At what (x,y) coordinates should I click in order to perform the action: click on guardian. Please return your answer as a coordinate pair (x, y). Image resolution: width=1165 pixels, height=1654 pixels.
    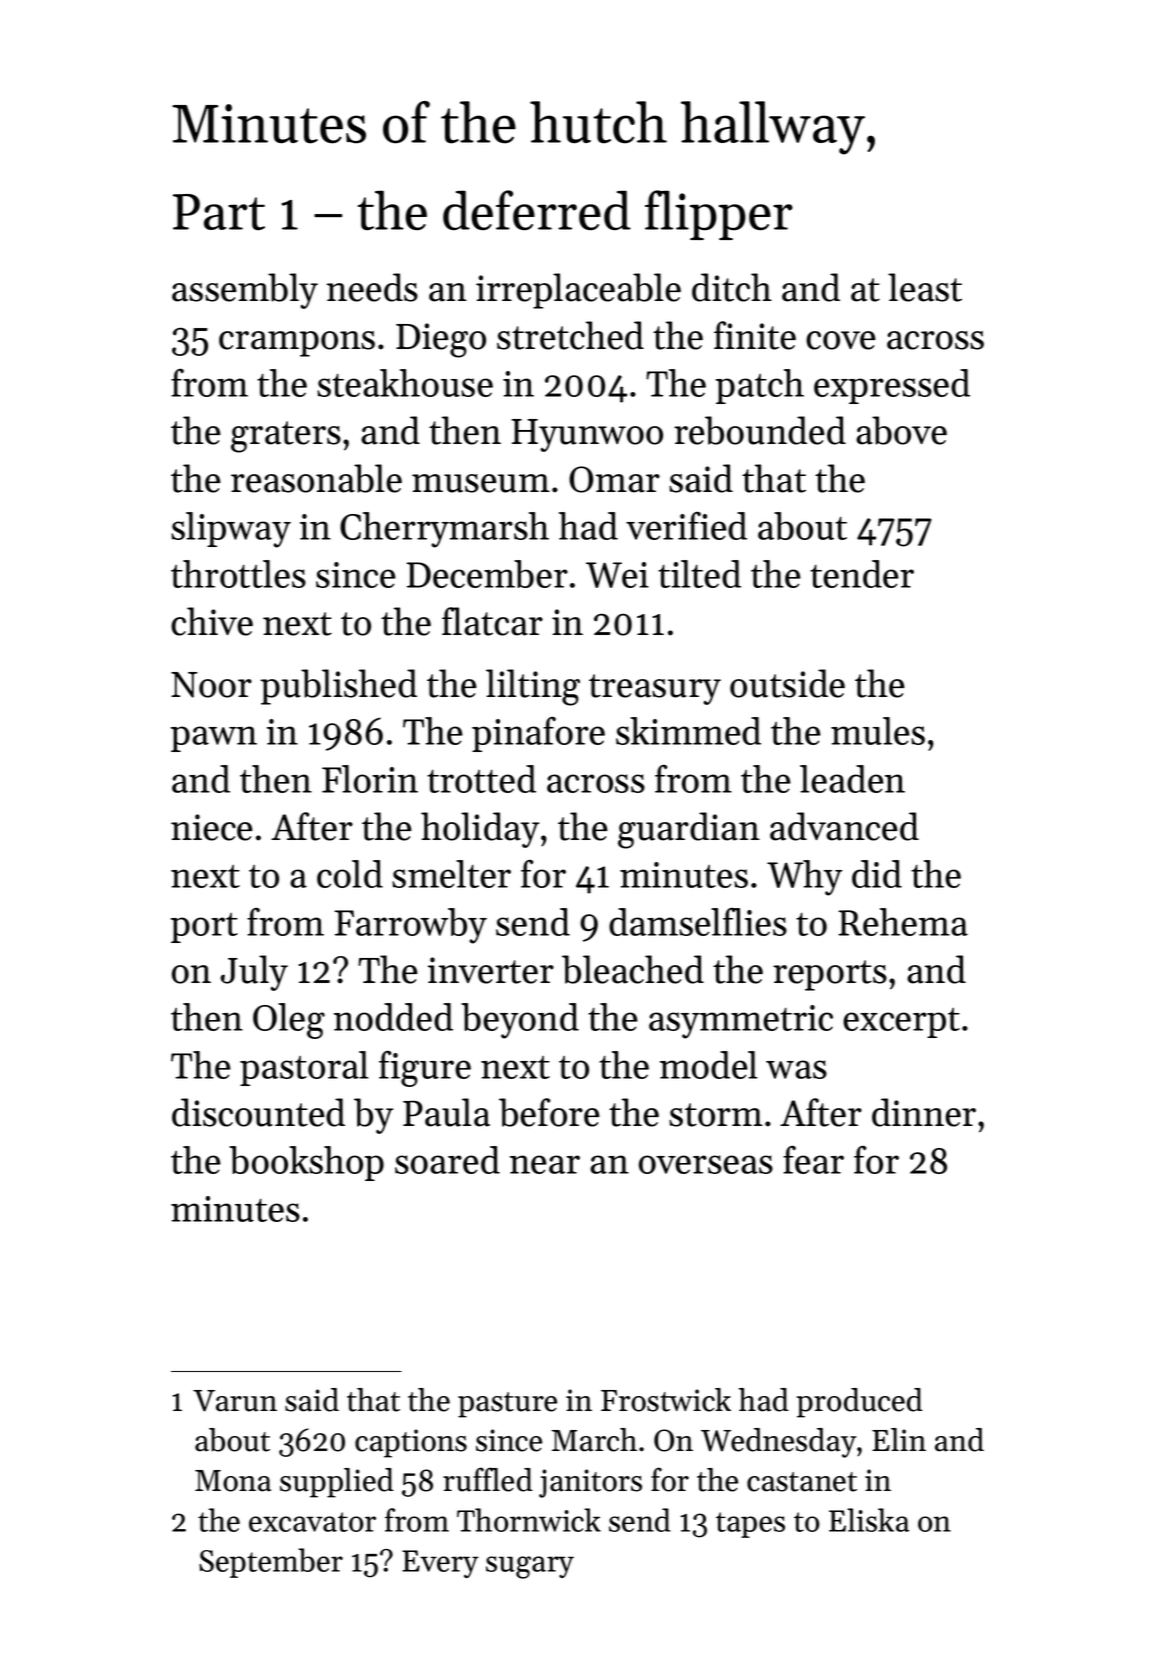
    Looking at the image, I should click on (689, 830).
